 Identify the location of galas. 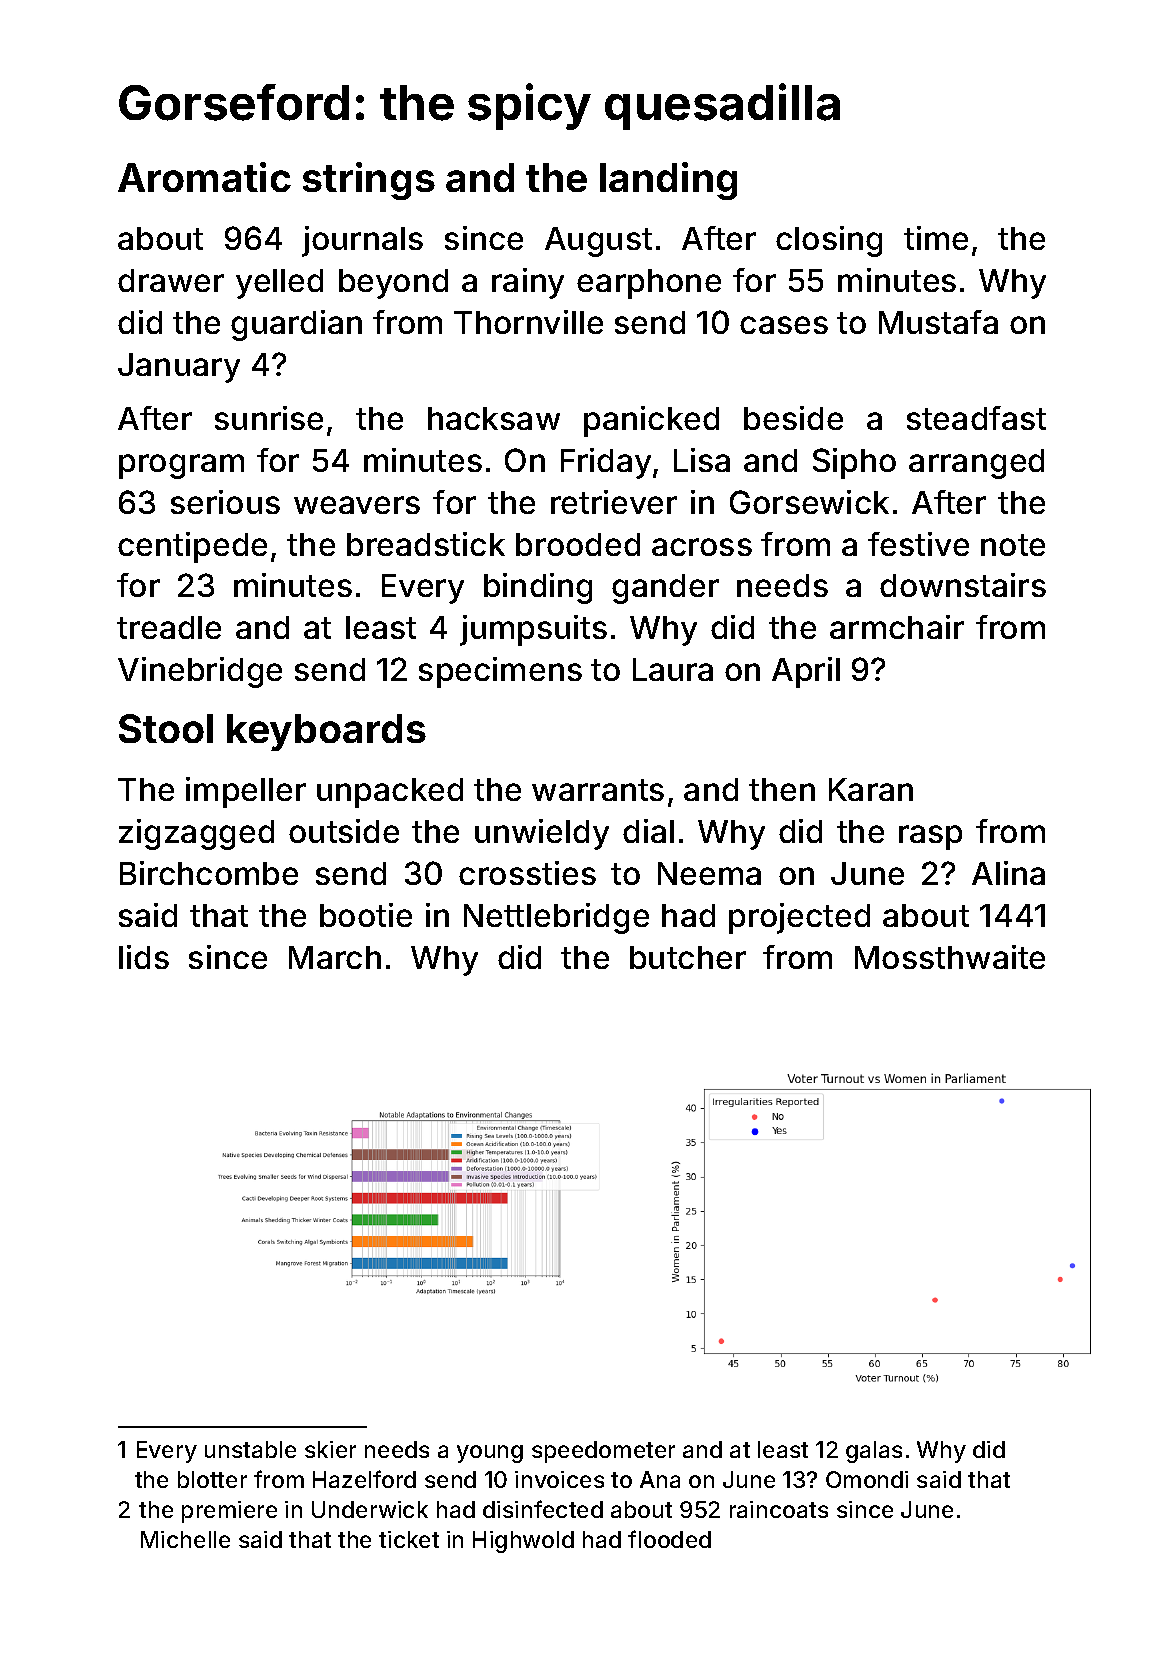
(874, 1452).
